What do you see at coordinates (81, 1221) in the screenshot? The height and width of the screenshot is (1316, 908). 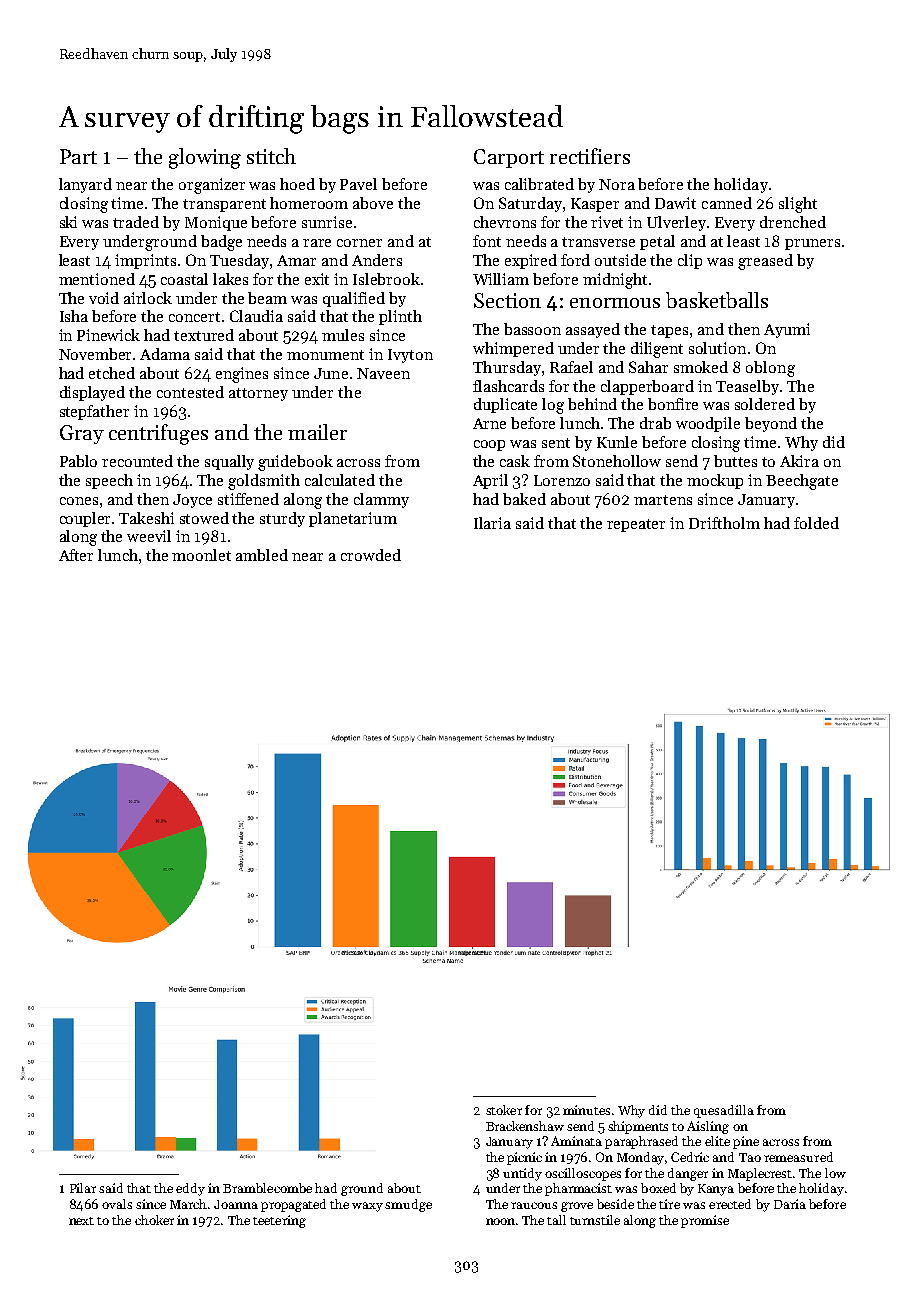 I see `next` at bounding box center [81, 1221].
